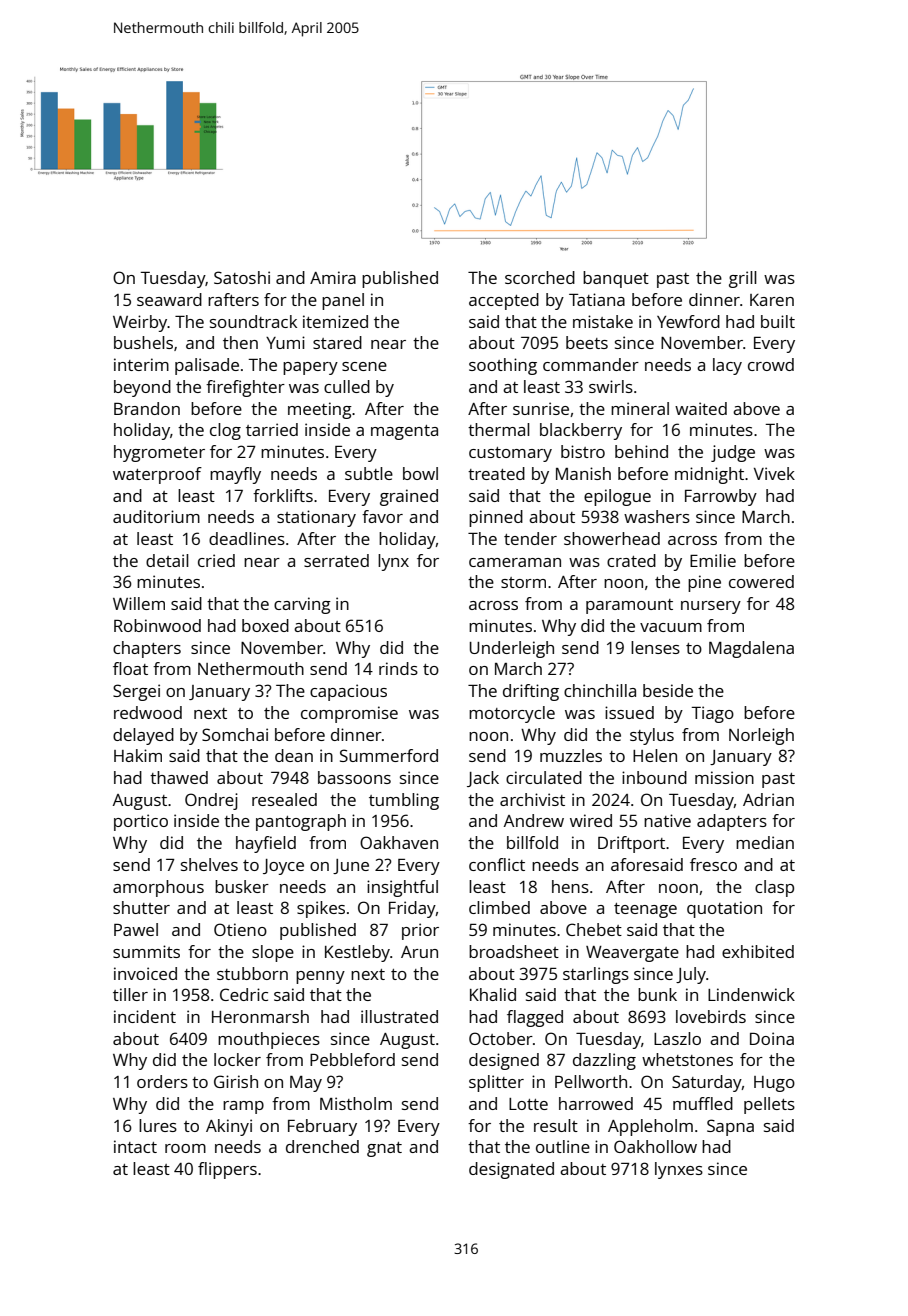 This screenshot has width=908, height=1316. I want to click on lacy, so click(727, 366).
